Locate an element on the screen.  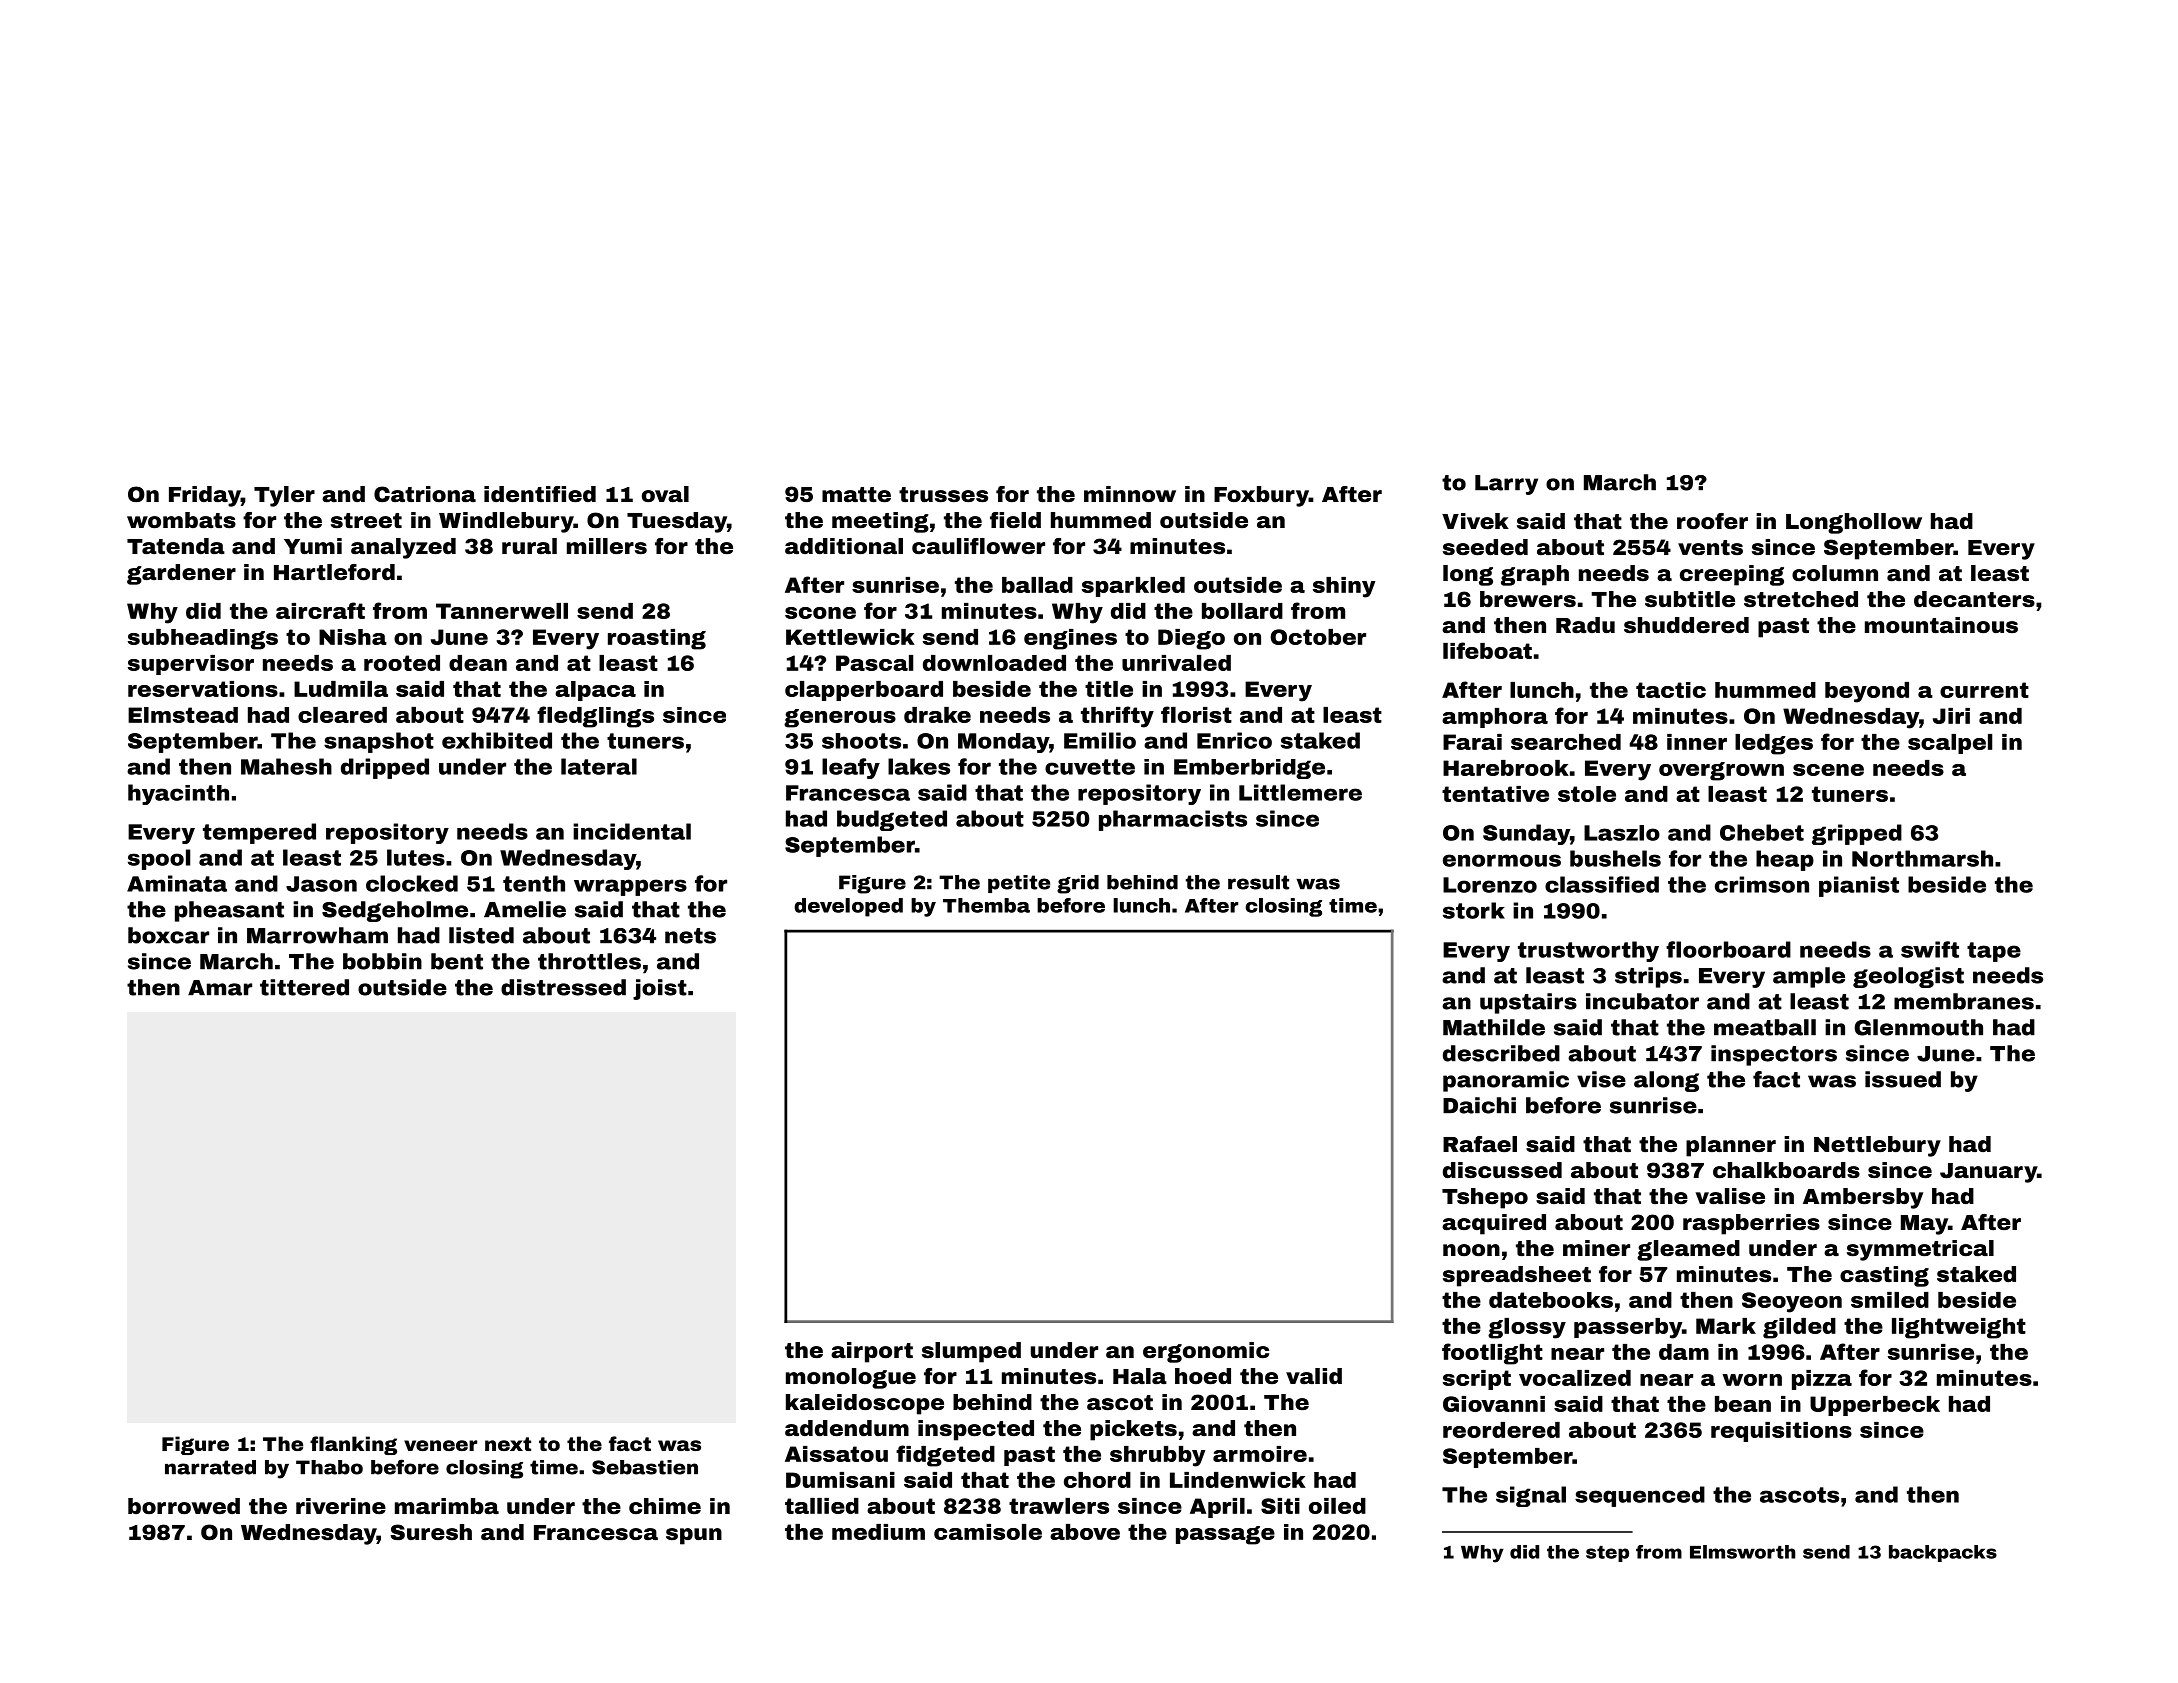
dripped is located at coordinates (385, 768).
